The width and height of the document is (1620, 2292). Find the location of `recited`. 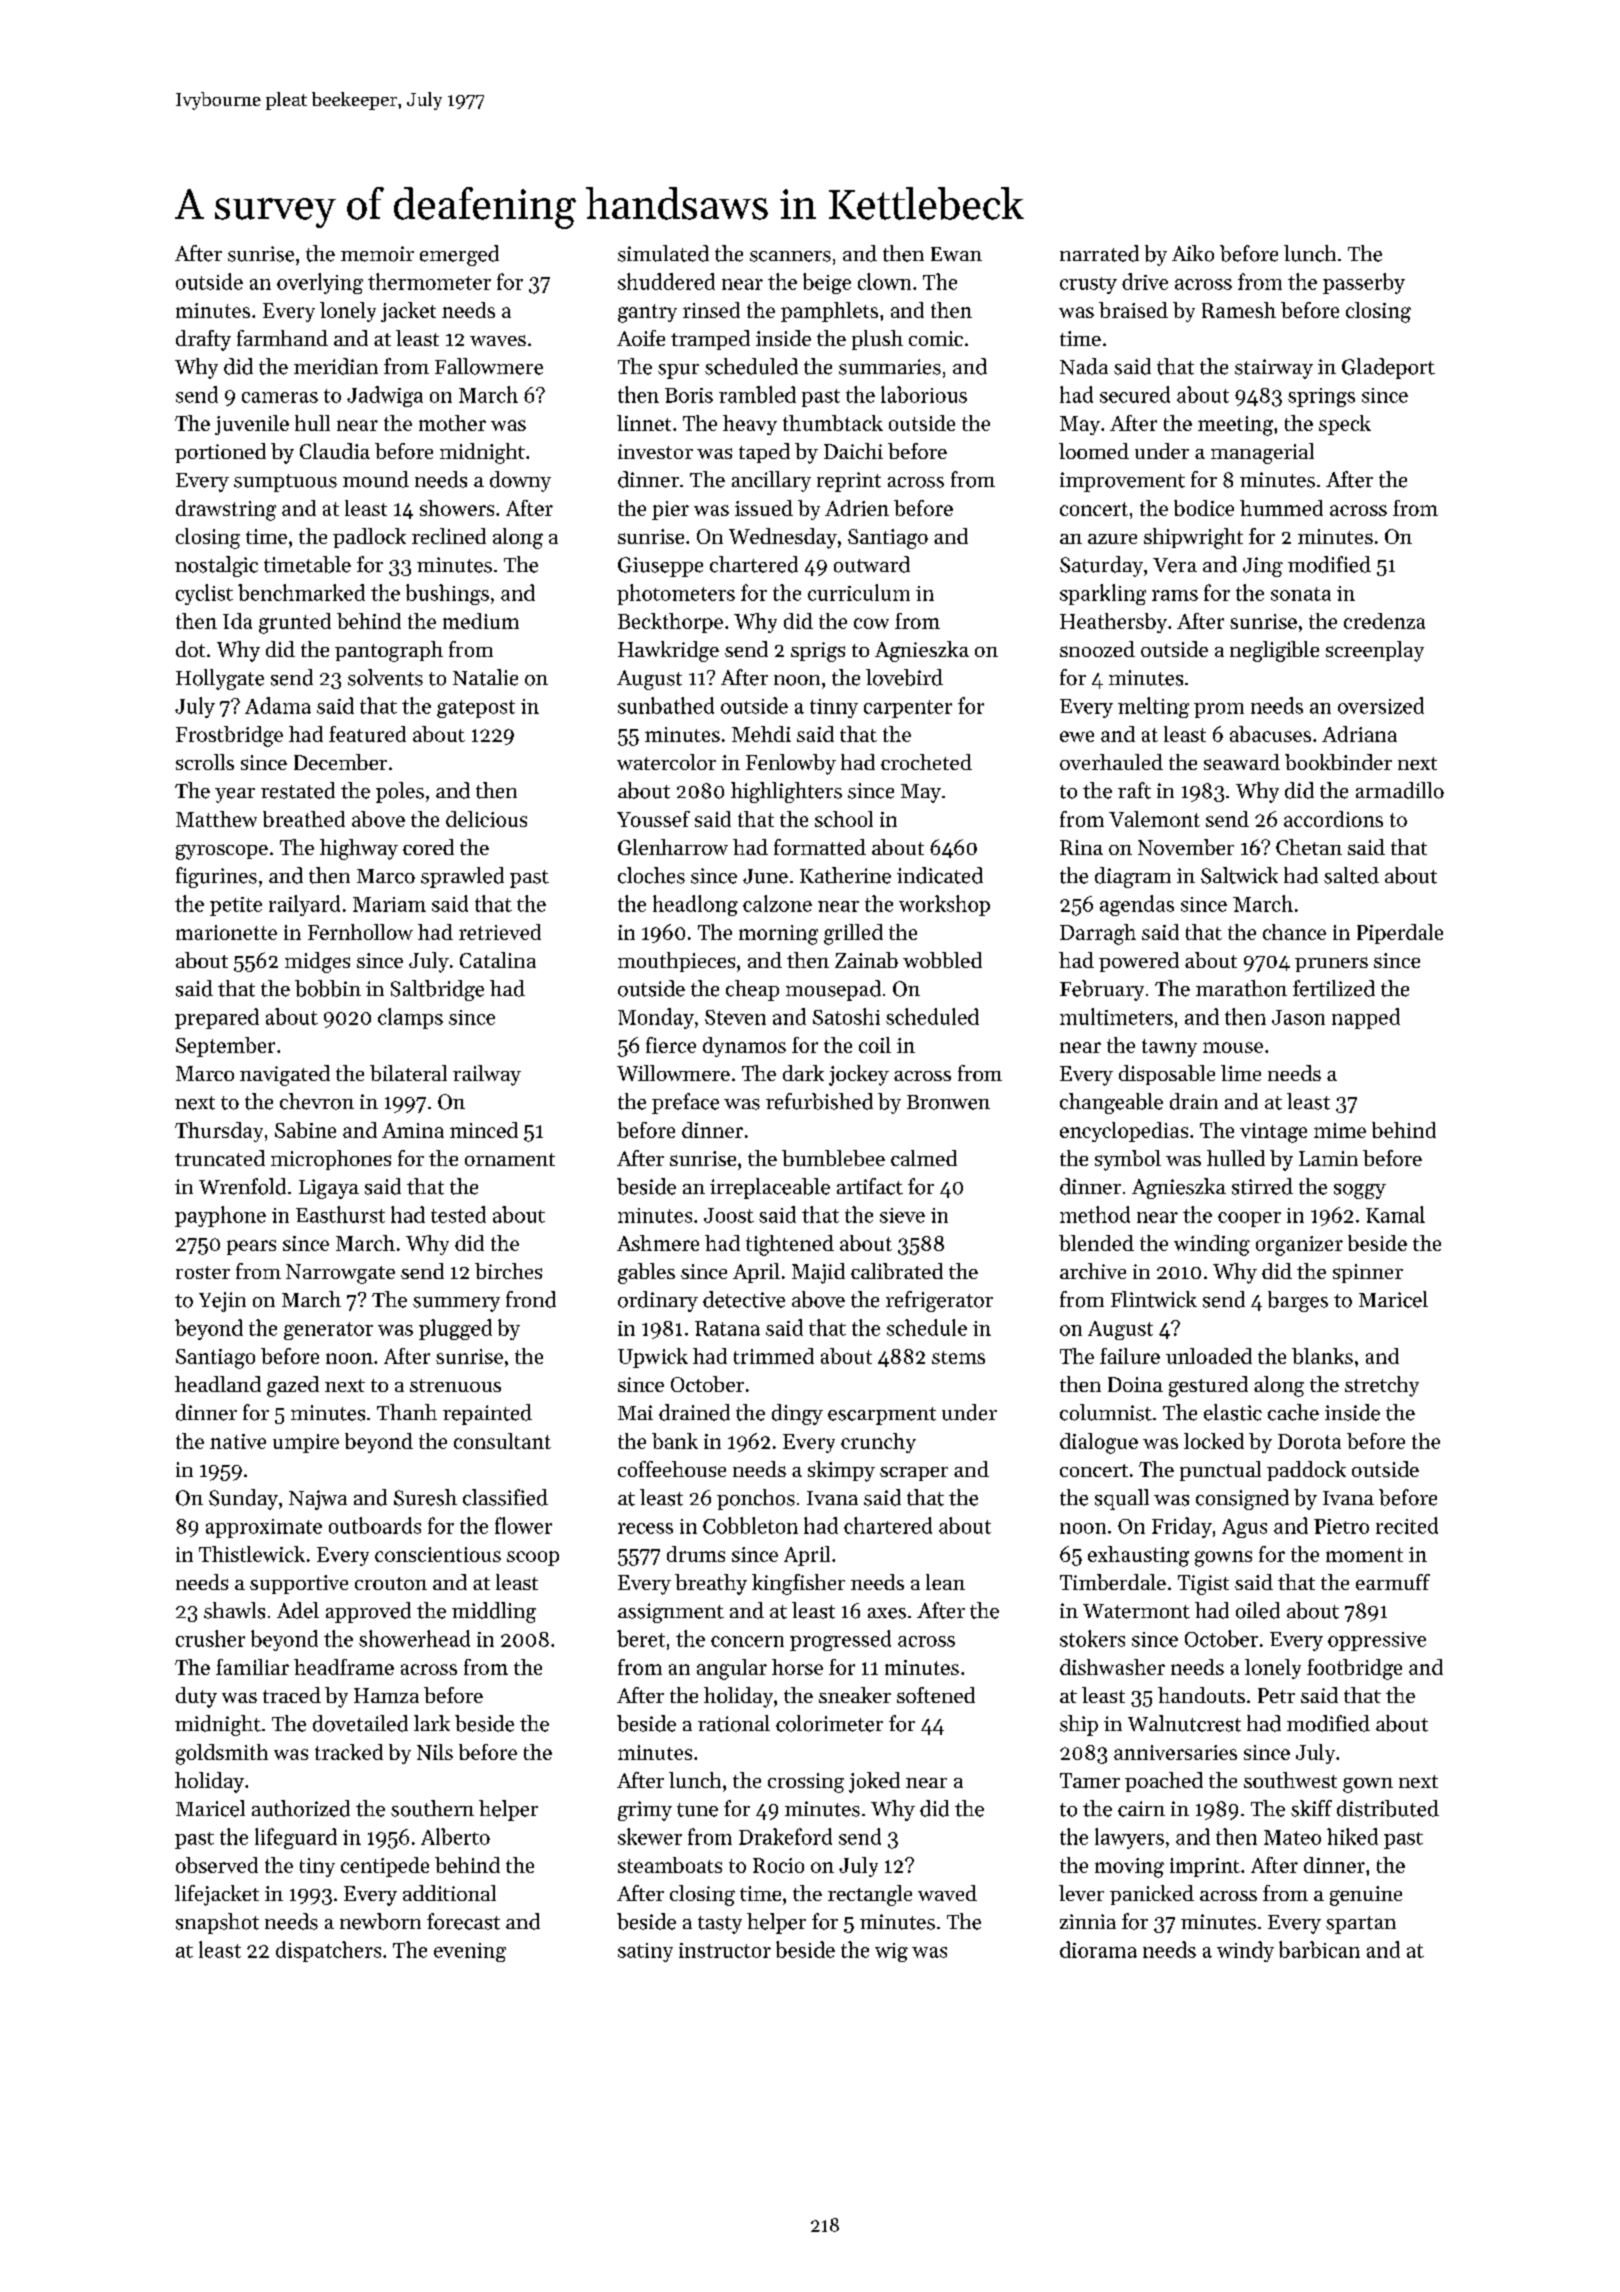

recited is located at coordinates (1407, 1525).
